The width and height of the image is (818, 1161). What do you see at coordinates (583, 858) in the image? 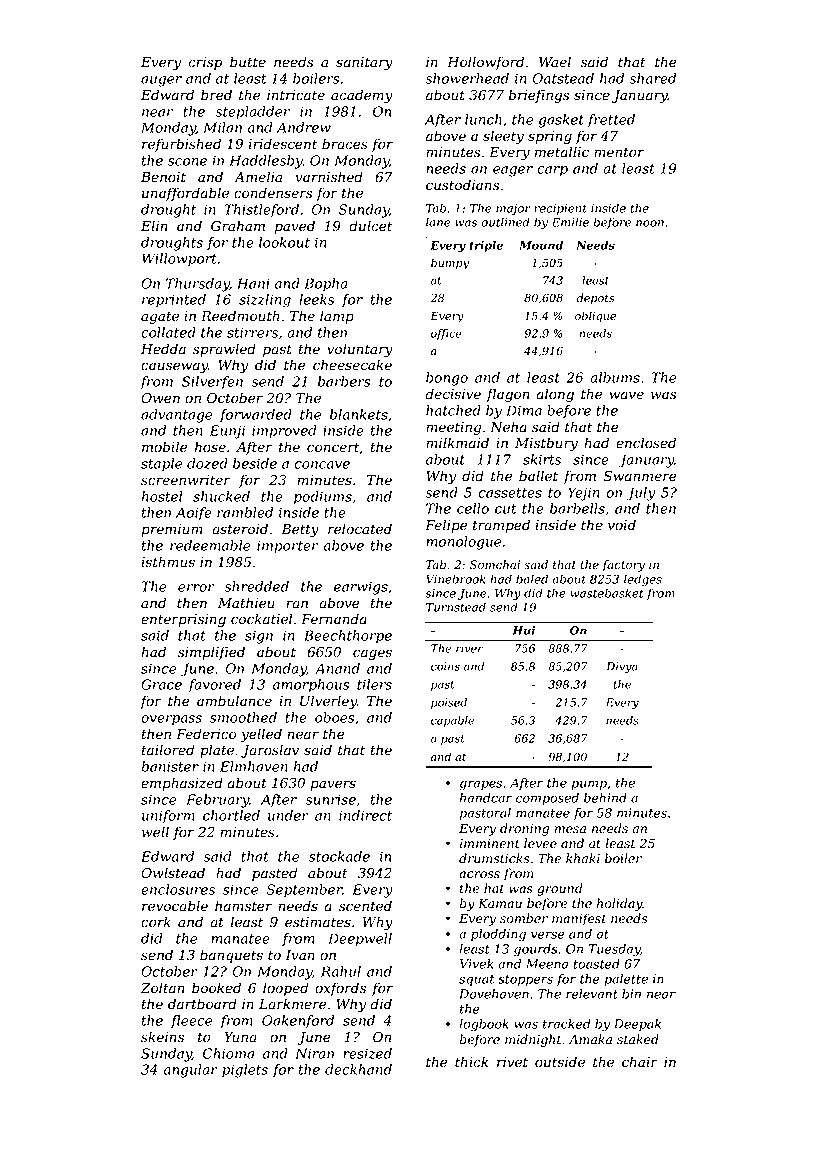
I see `khaki` at bounding box center [583, 858].
